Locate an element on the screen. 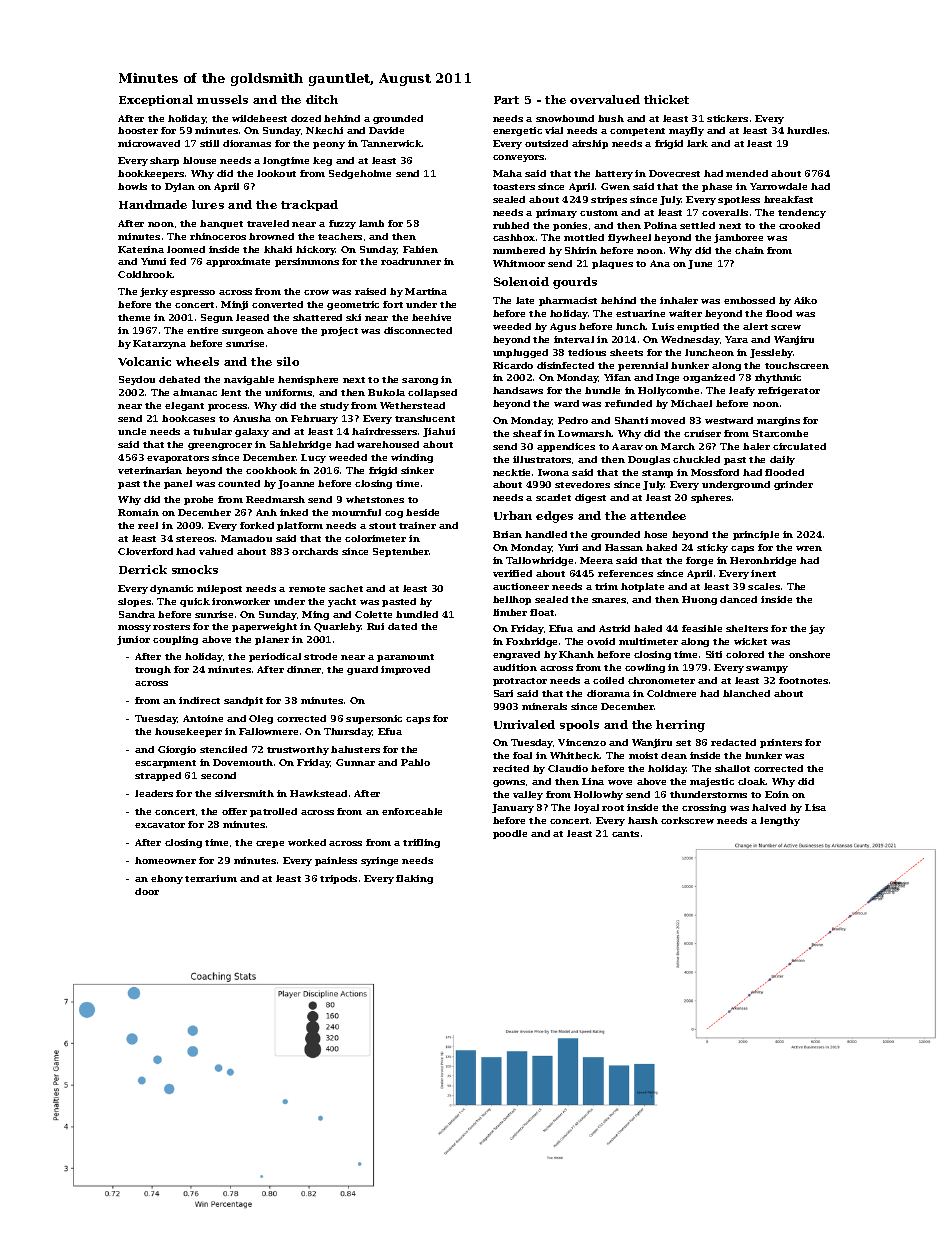  lookout is located at coordinates (276, 173).
